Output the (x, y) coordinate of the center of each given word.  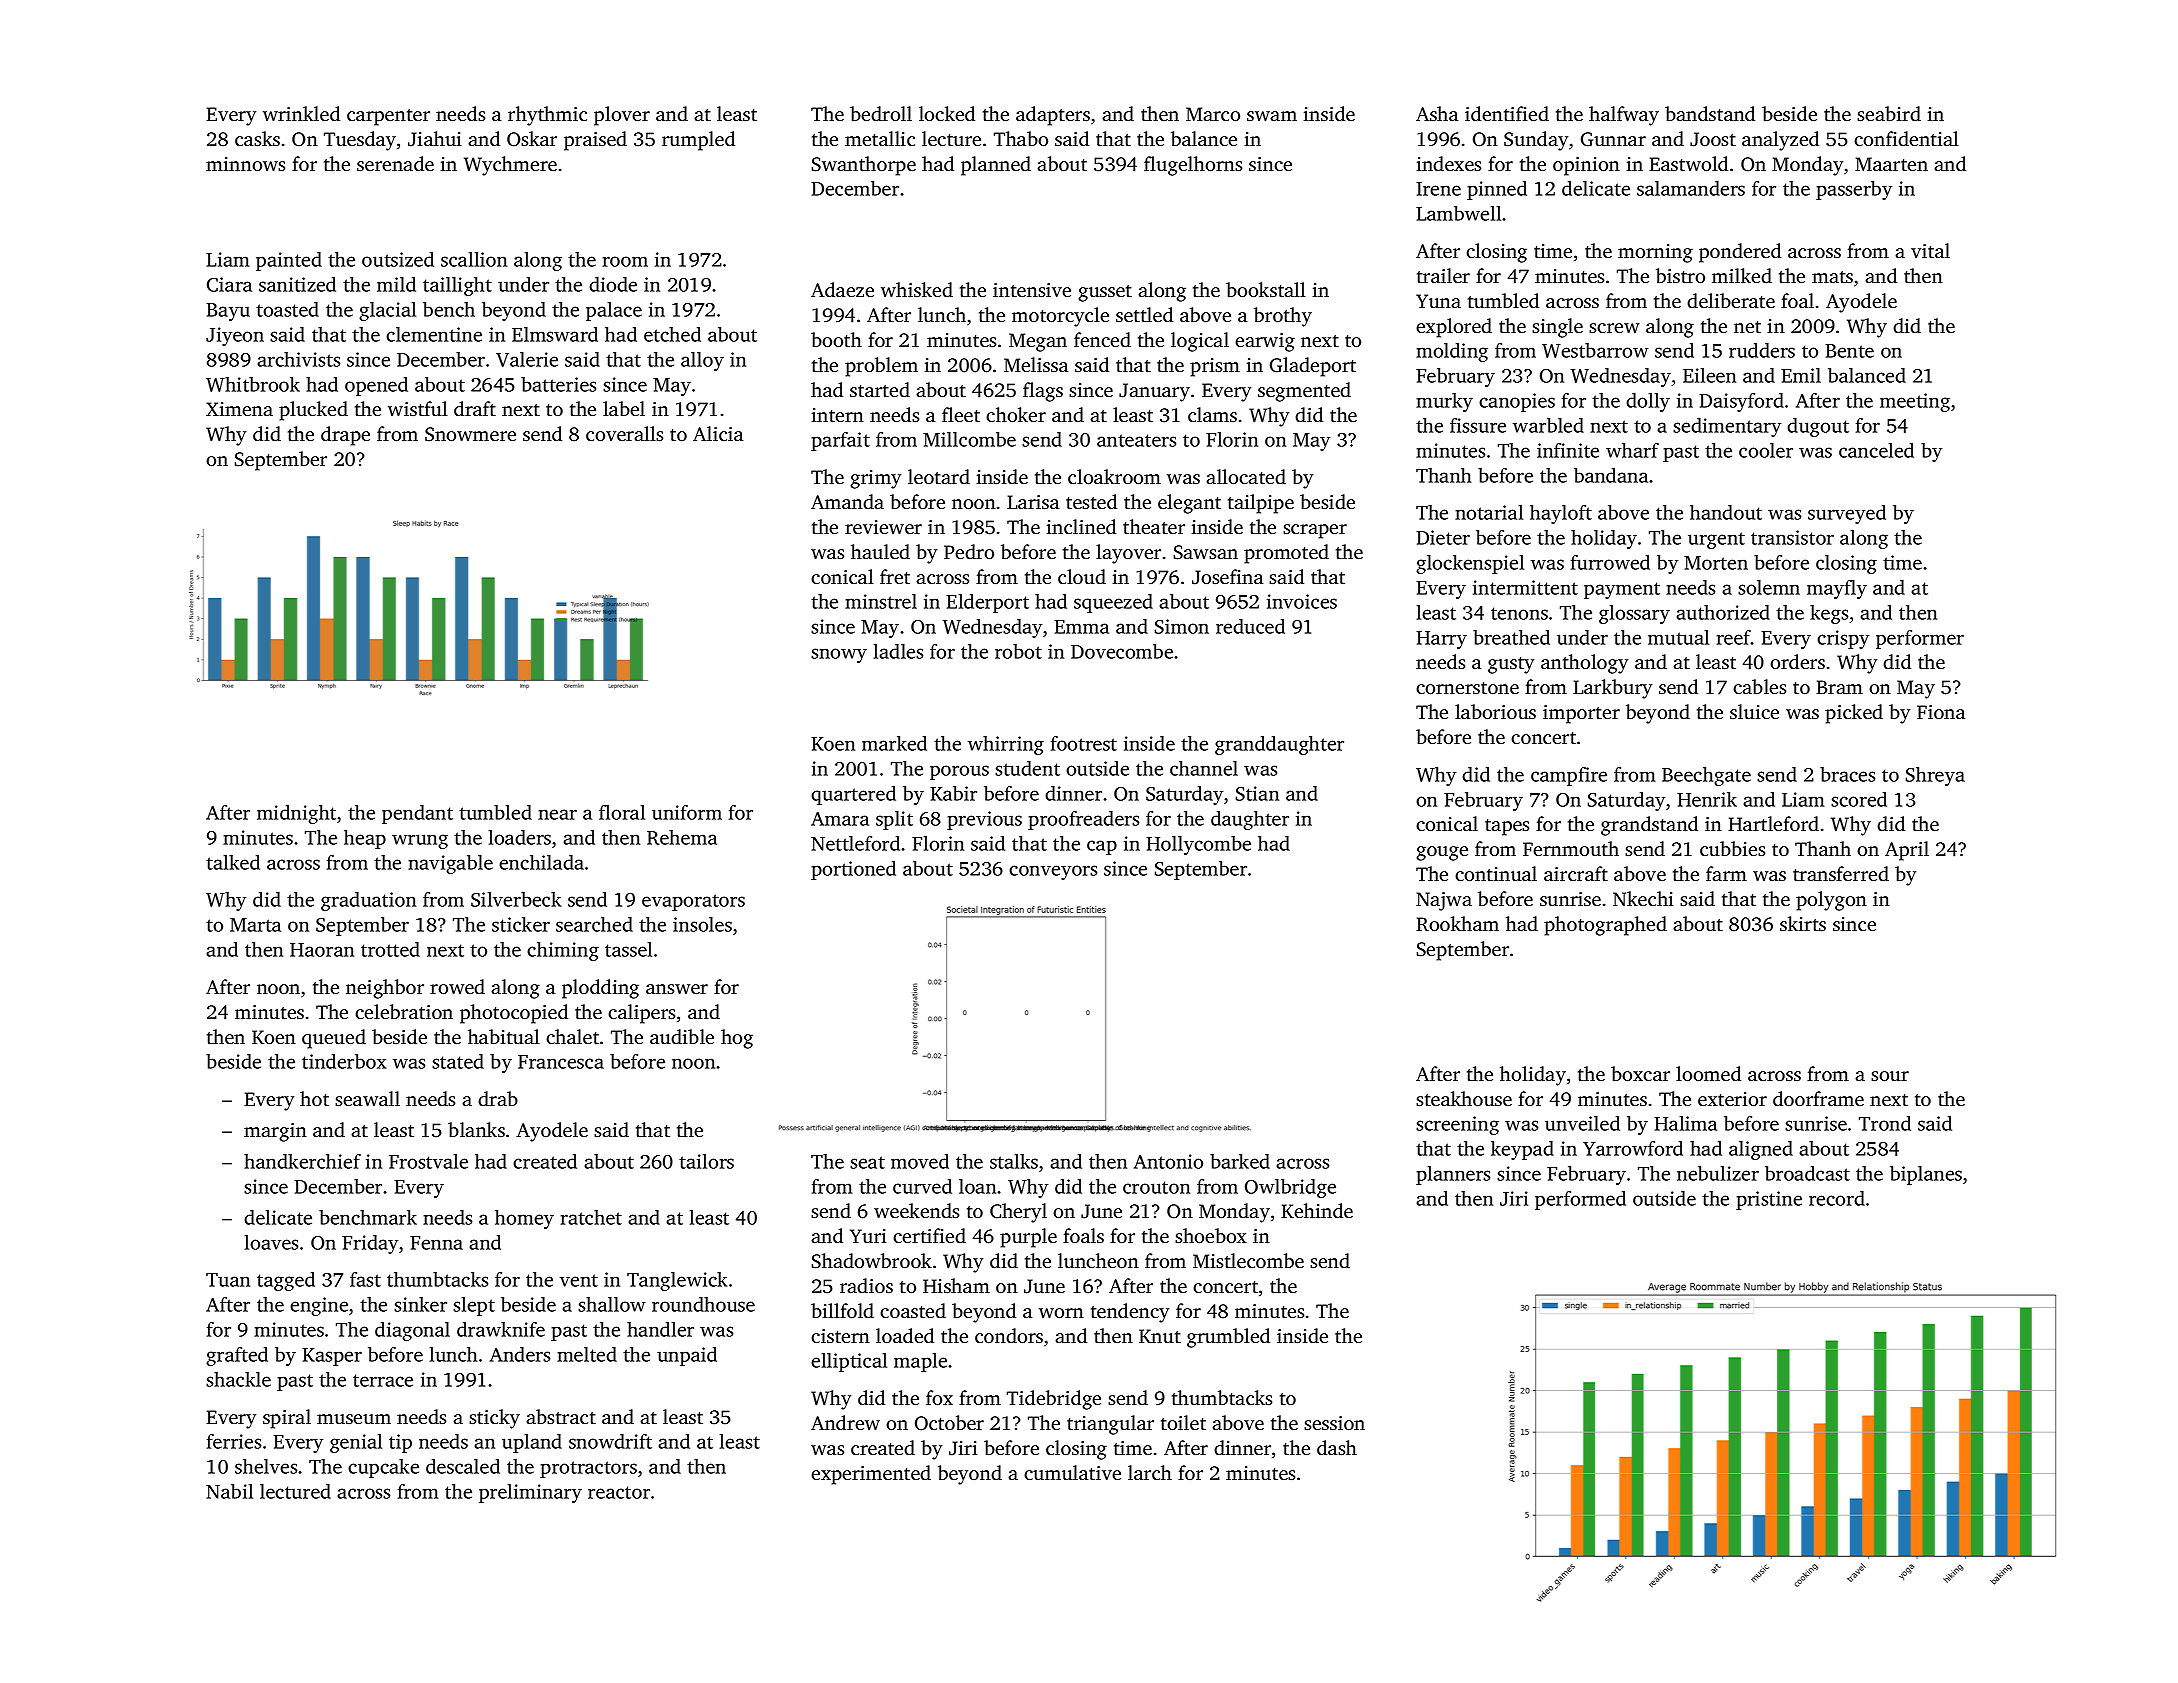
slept (474, 1306)
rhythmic (547, 116)
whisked (917, 289)
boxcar (1640, 1073)
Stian (1257, 793)
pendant (417, 814)
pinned (1497, 190)
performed (1580, 1200)
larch (1150, 1472)
